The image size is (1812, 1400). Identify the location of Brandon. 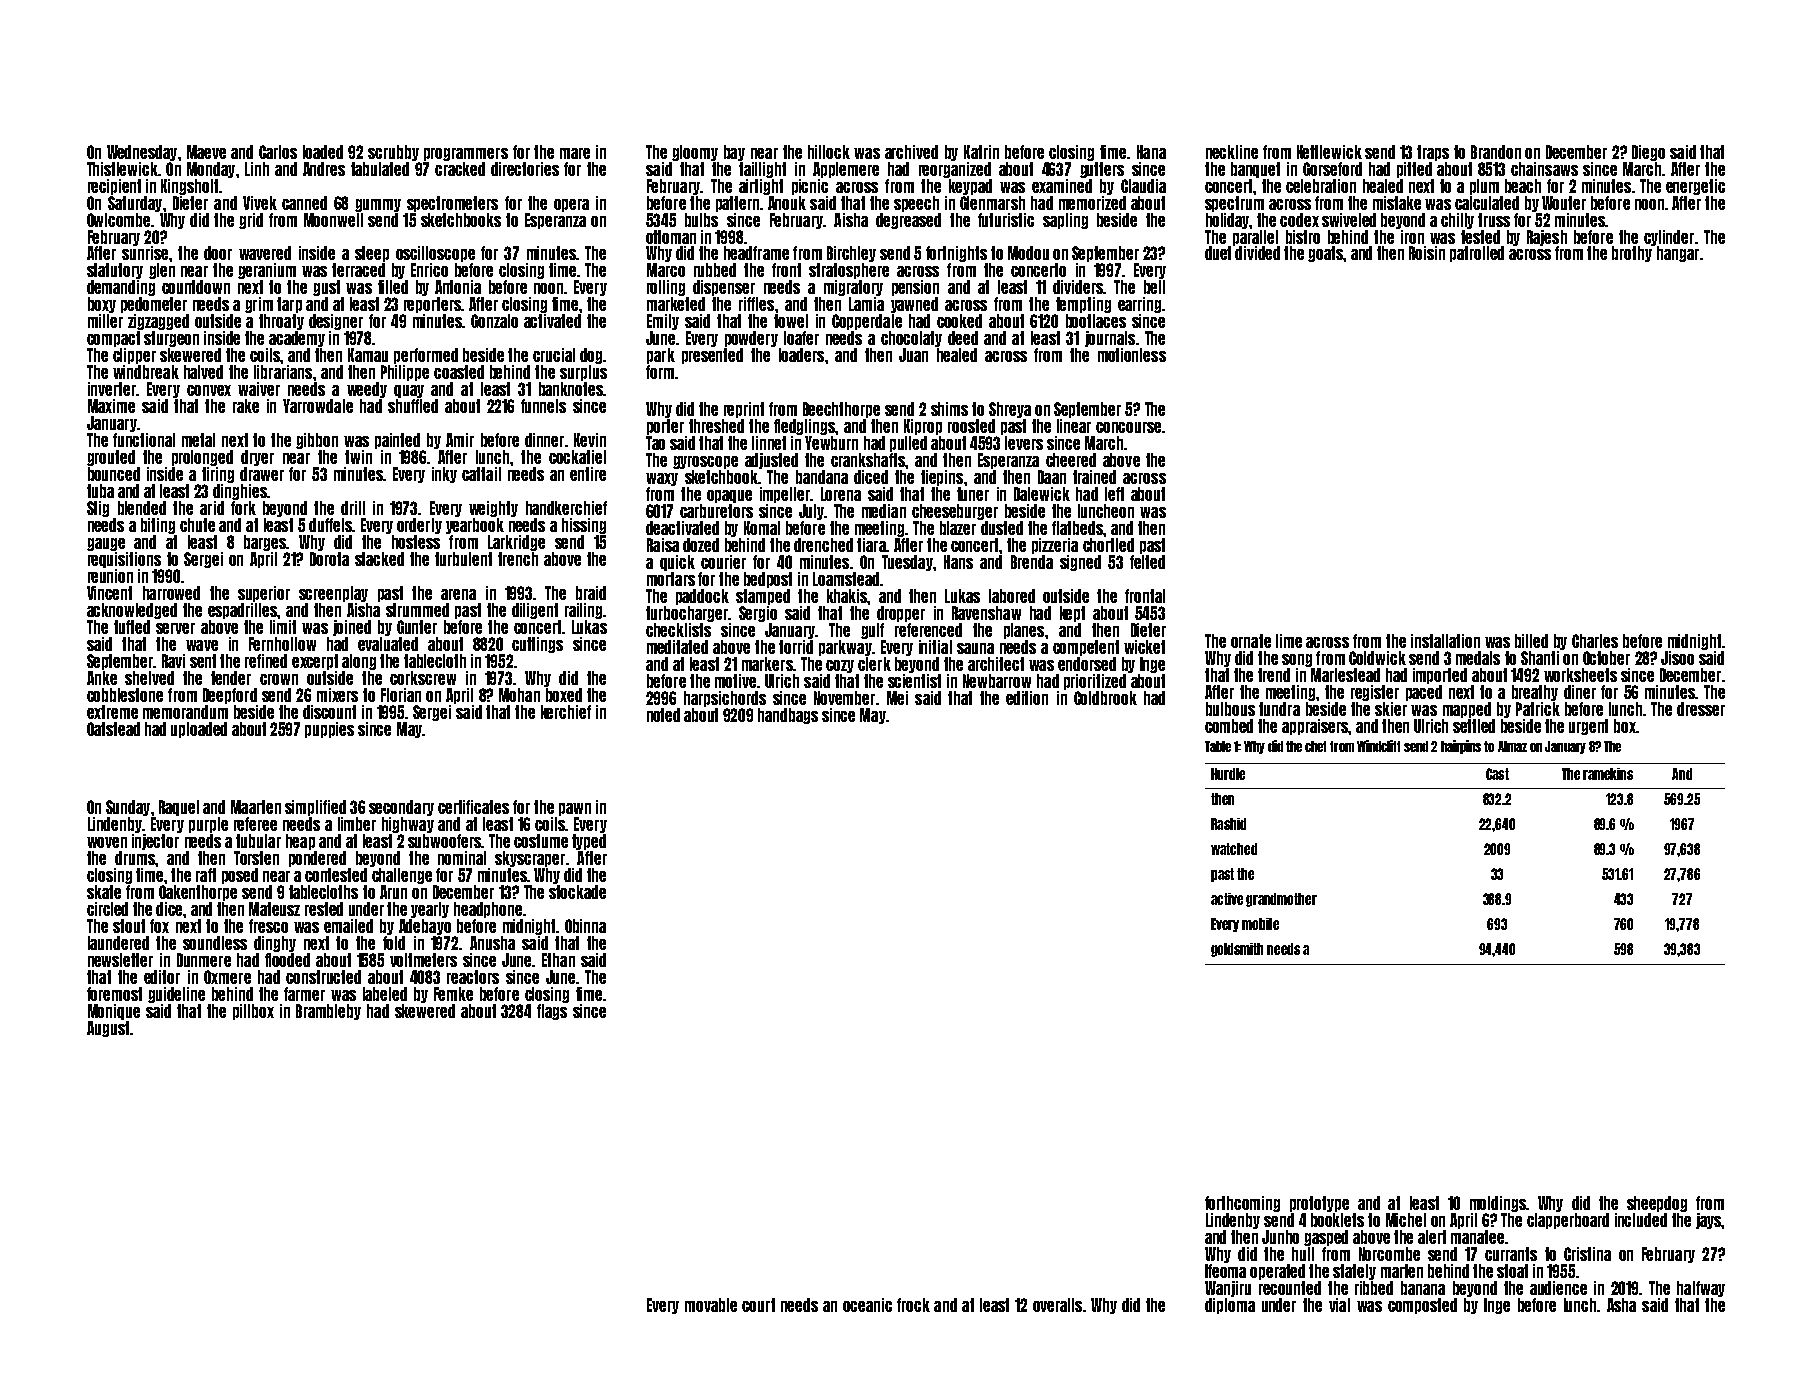
(1496, 152).
